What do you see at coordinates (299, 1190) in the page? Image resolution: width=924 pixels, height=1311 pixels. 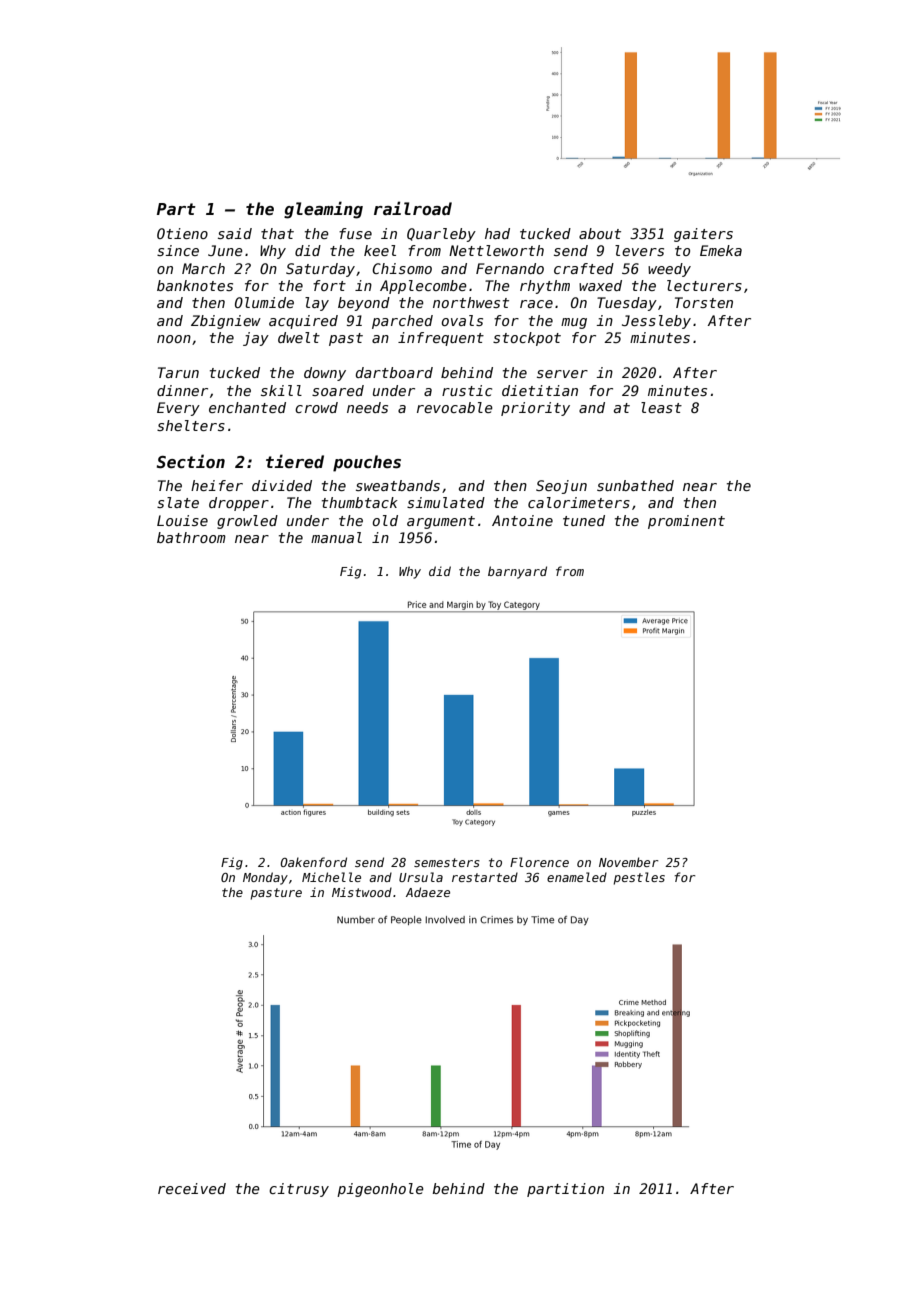 I see `citrusy` at bounding box center [299, 1190].
